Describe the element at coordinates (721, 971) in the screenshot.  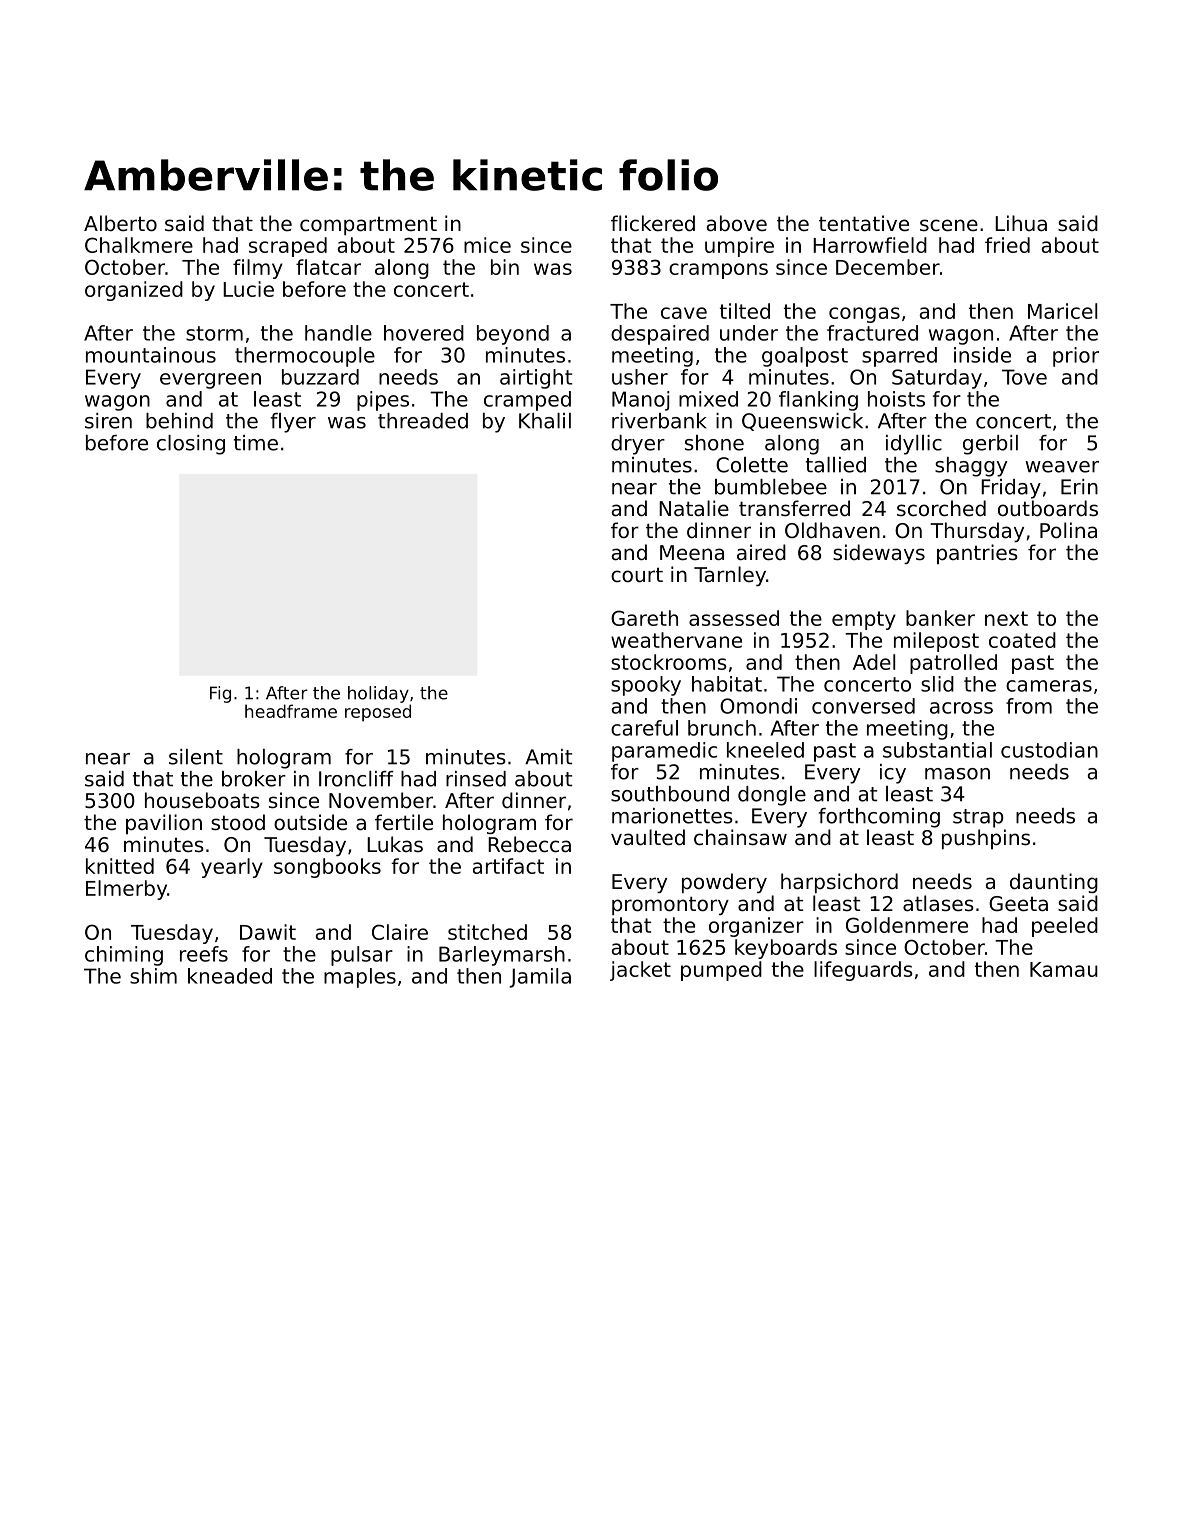
I see `pumped` at that location.
